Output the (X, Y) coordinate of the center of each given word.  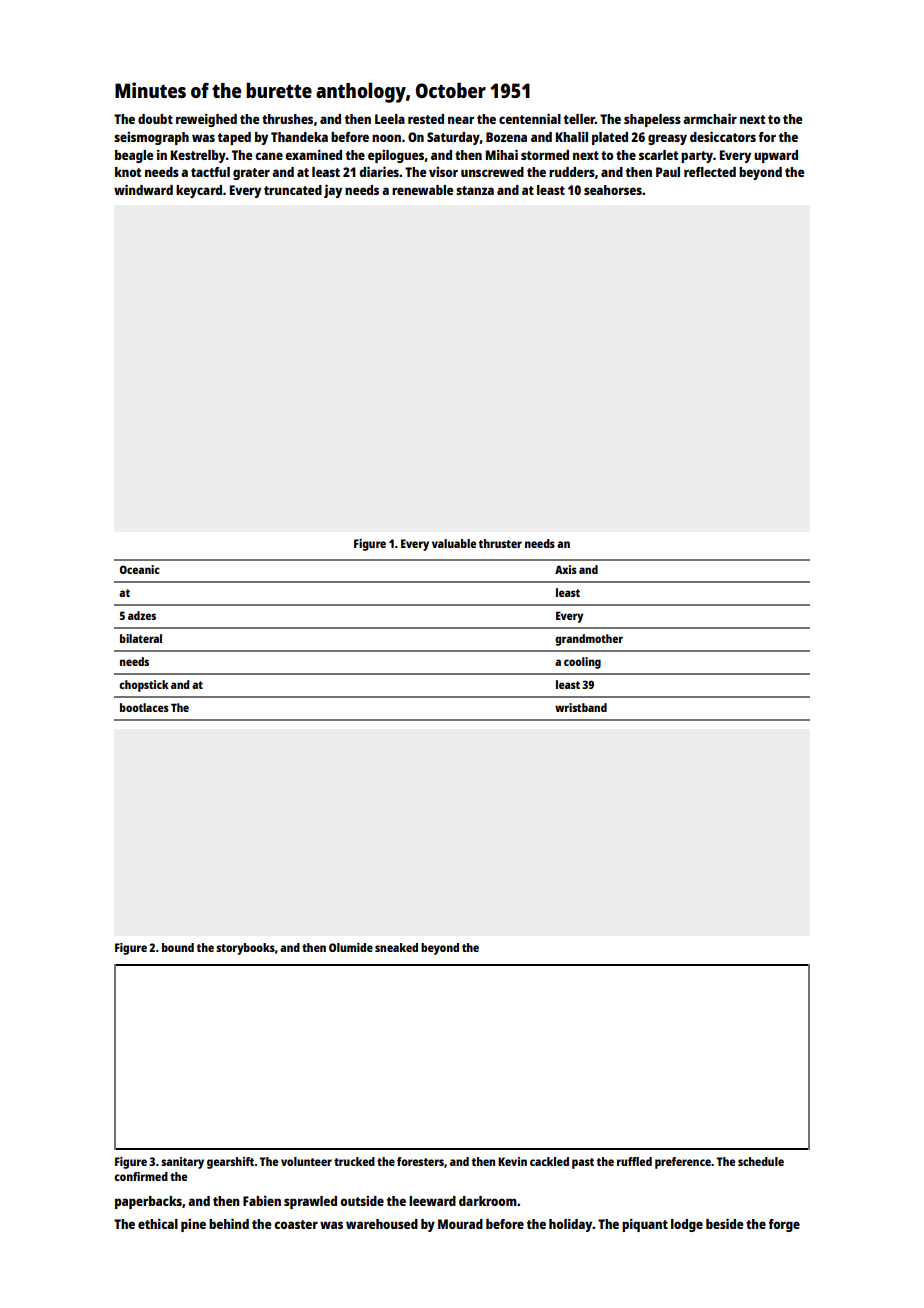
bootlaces (144, 707)
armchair (710, 118)
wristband (581, 707)
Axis (566, 569)
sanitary (182, 1163)
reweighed (206, 120)
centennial (530, 118)
